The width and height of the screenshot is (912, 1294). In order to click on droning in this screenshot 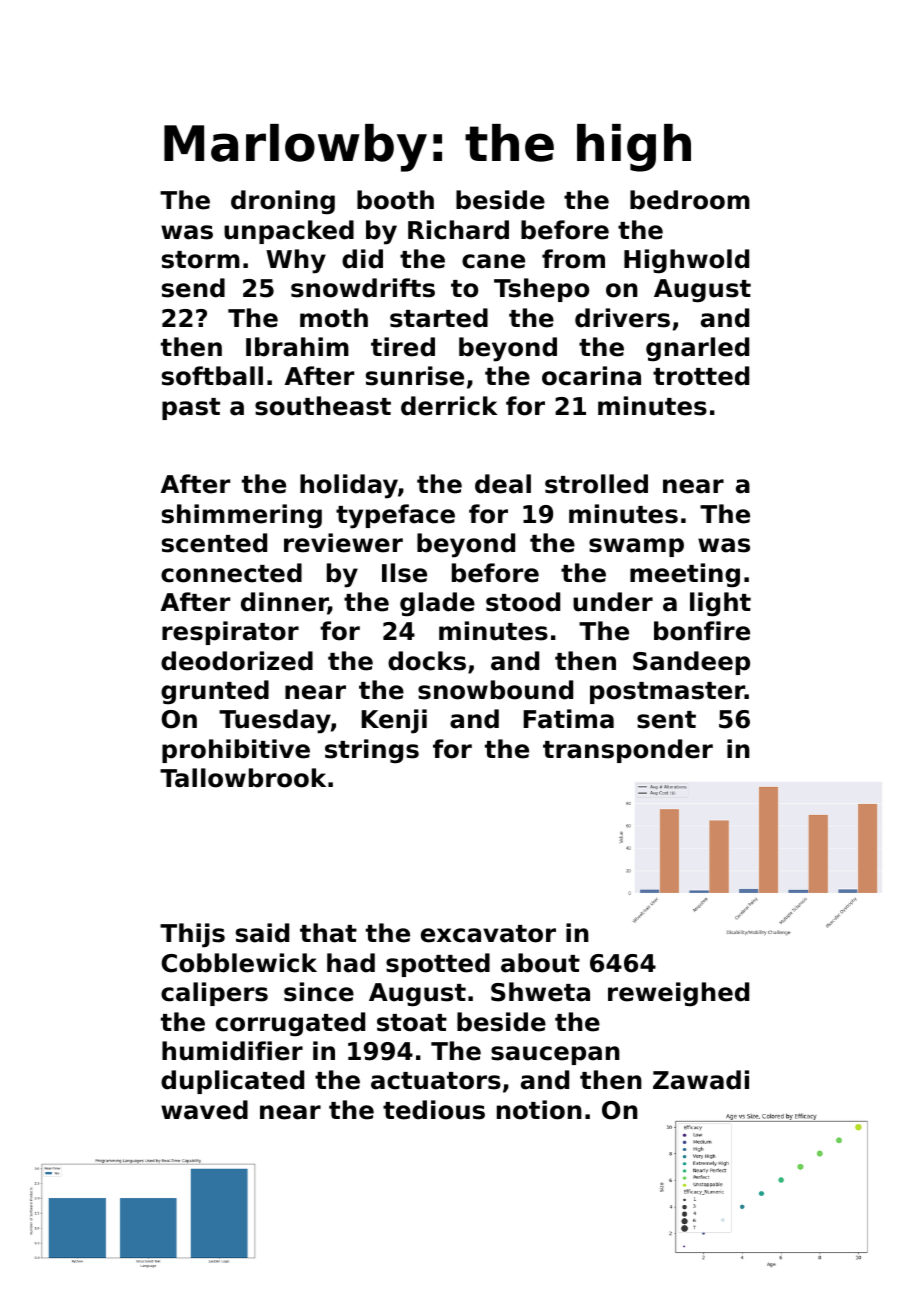, I will do `click(283, 202)`.
